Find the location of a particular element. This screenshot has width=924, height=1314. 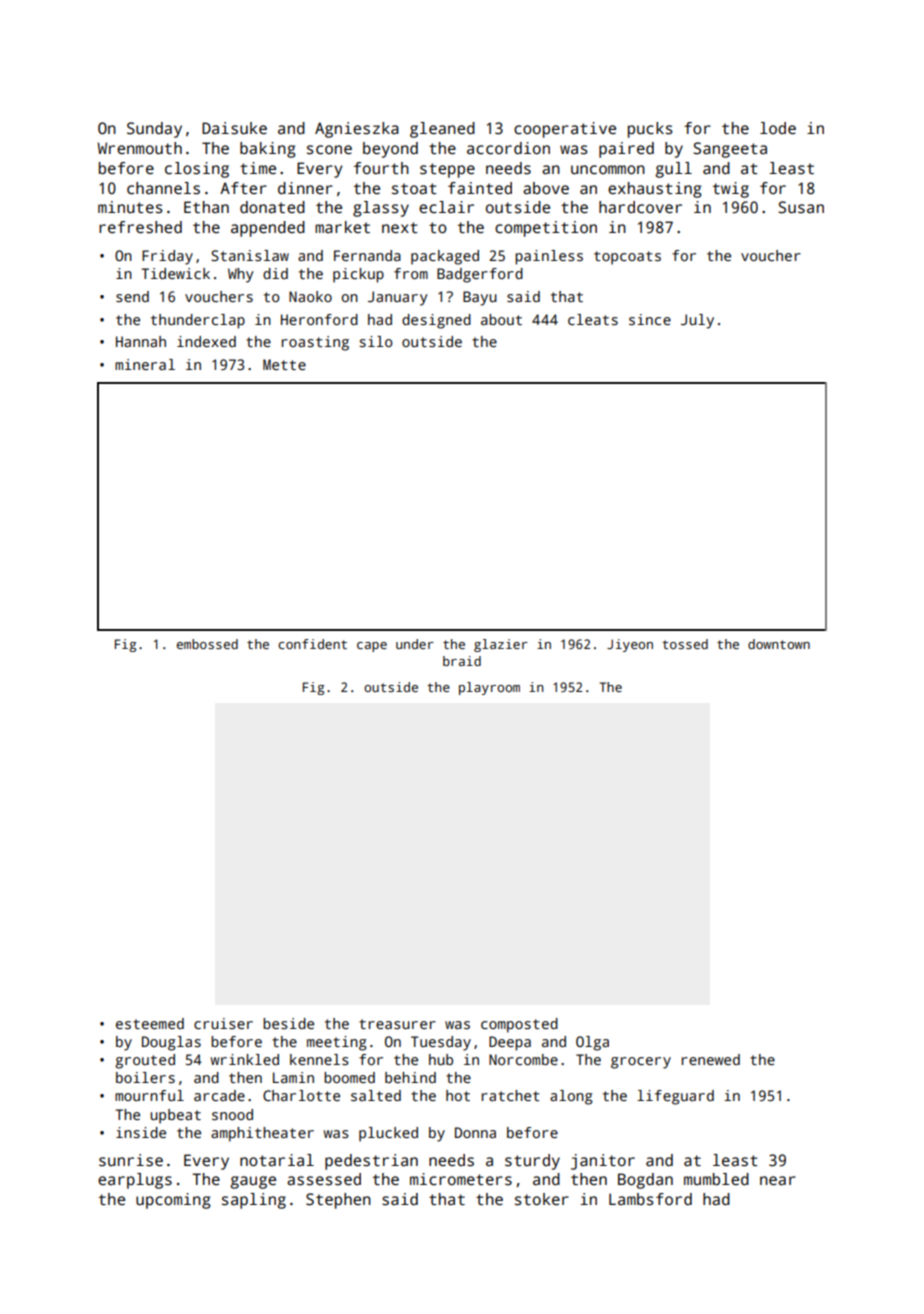

beside is located at coordinates (288, 1023).
